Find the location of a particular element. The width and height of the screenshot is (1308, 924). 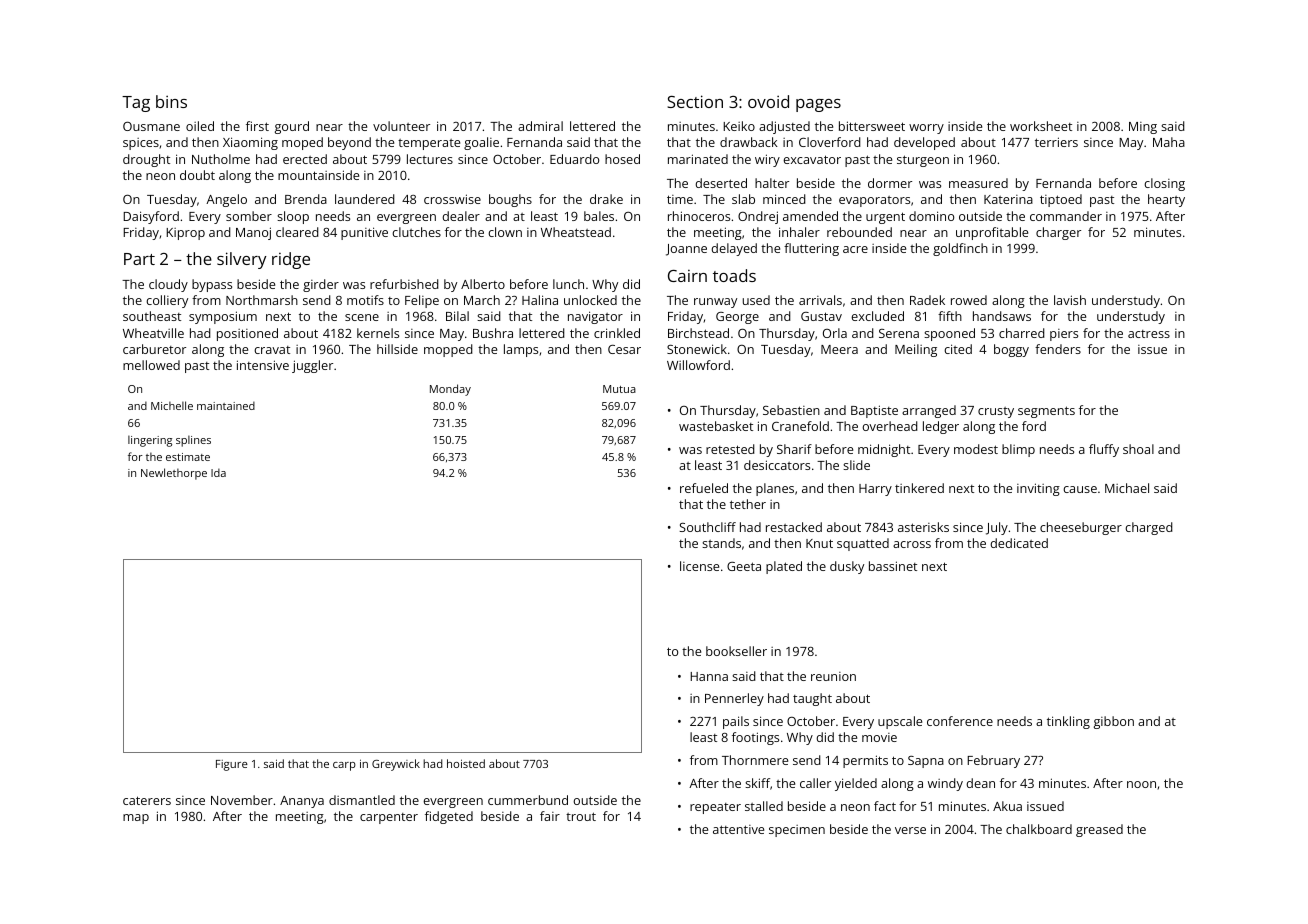

noon is located at coordinates (1141, 784).
